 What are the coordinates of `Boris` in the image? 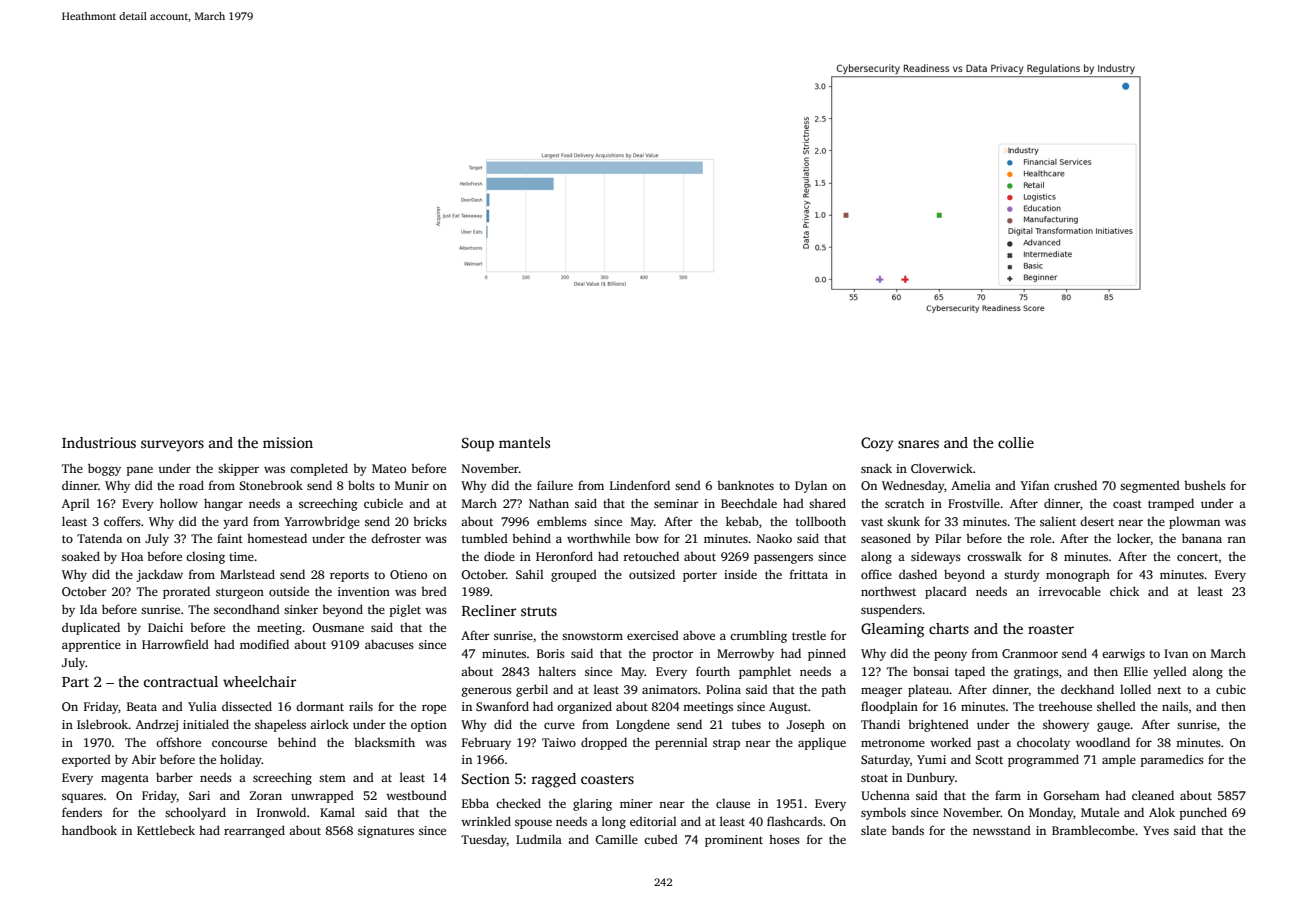 It's located at (551, 653).
